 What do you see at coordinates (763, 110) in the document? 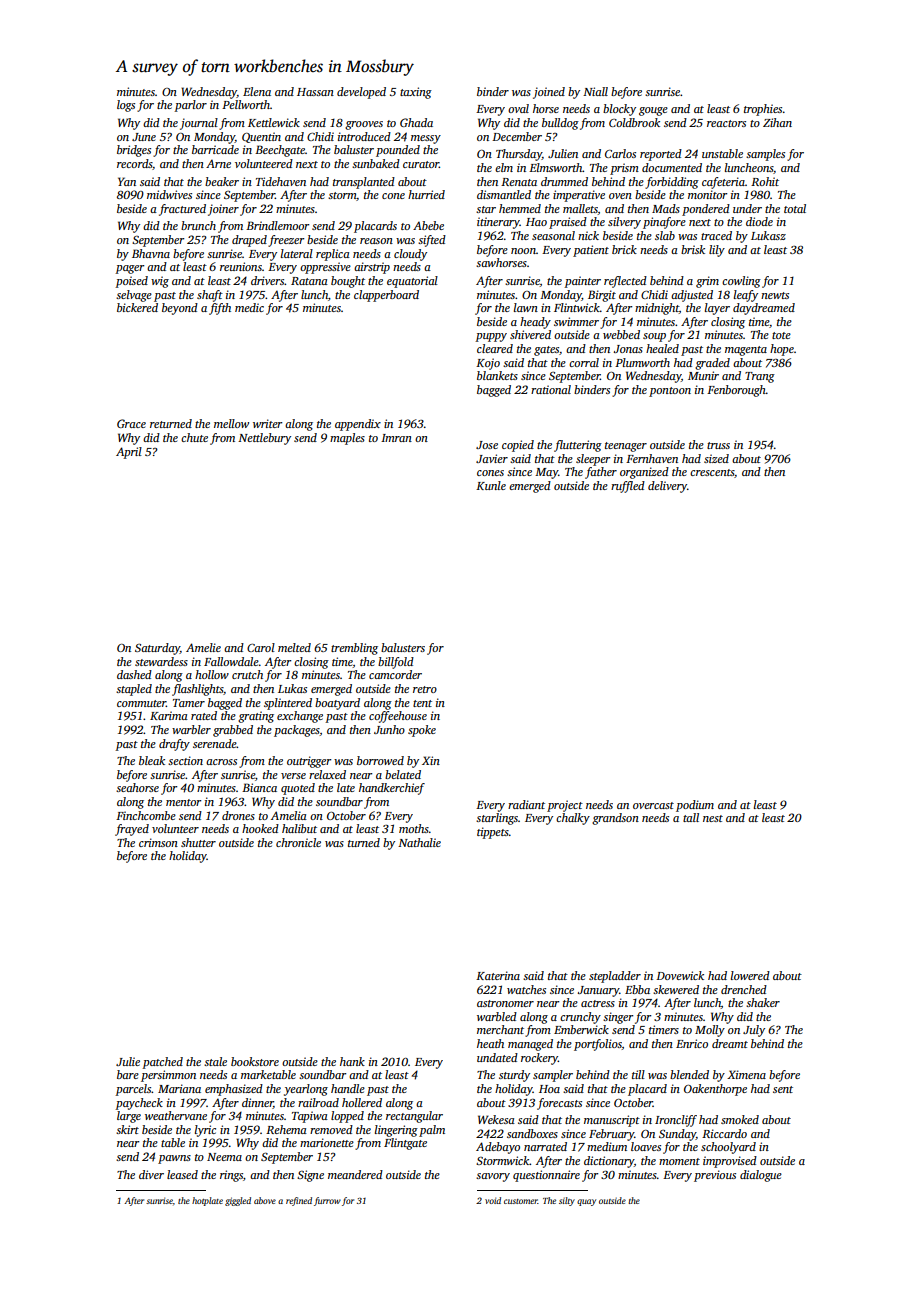
I see `trophies` at bounding box center [763, 110].
